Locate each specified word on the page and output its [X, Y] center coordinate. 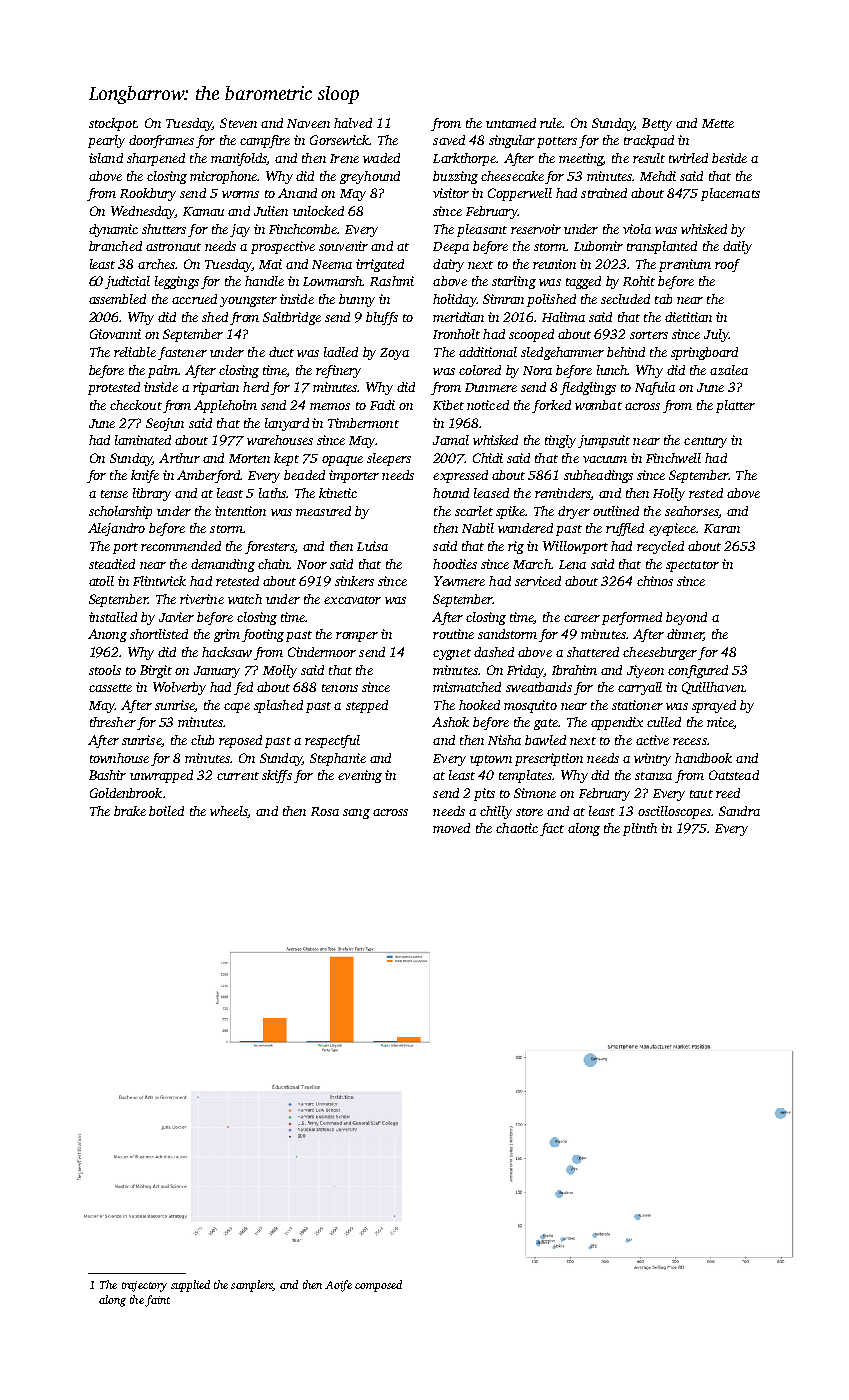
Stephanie [338, 759]
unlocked [318, 211]
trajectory [144, 1286]
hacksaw [227, 652]
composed [378, 1286]
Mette [718, 123]
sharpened [156, 159]
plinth [640, 829]
